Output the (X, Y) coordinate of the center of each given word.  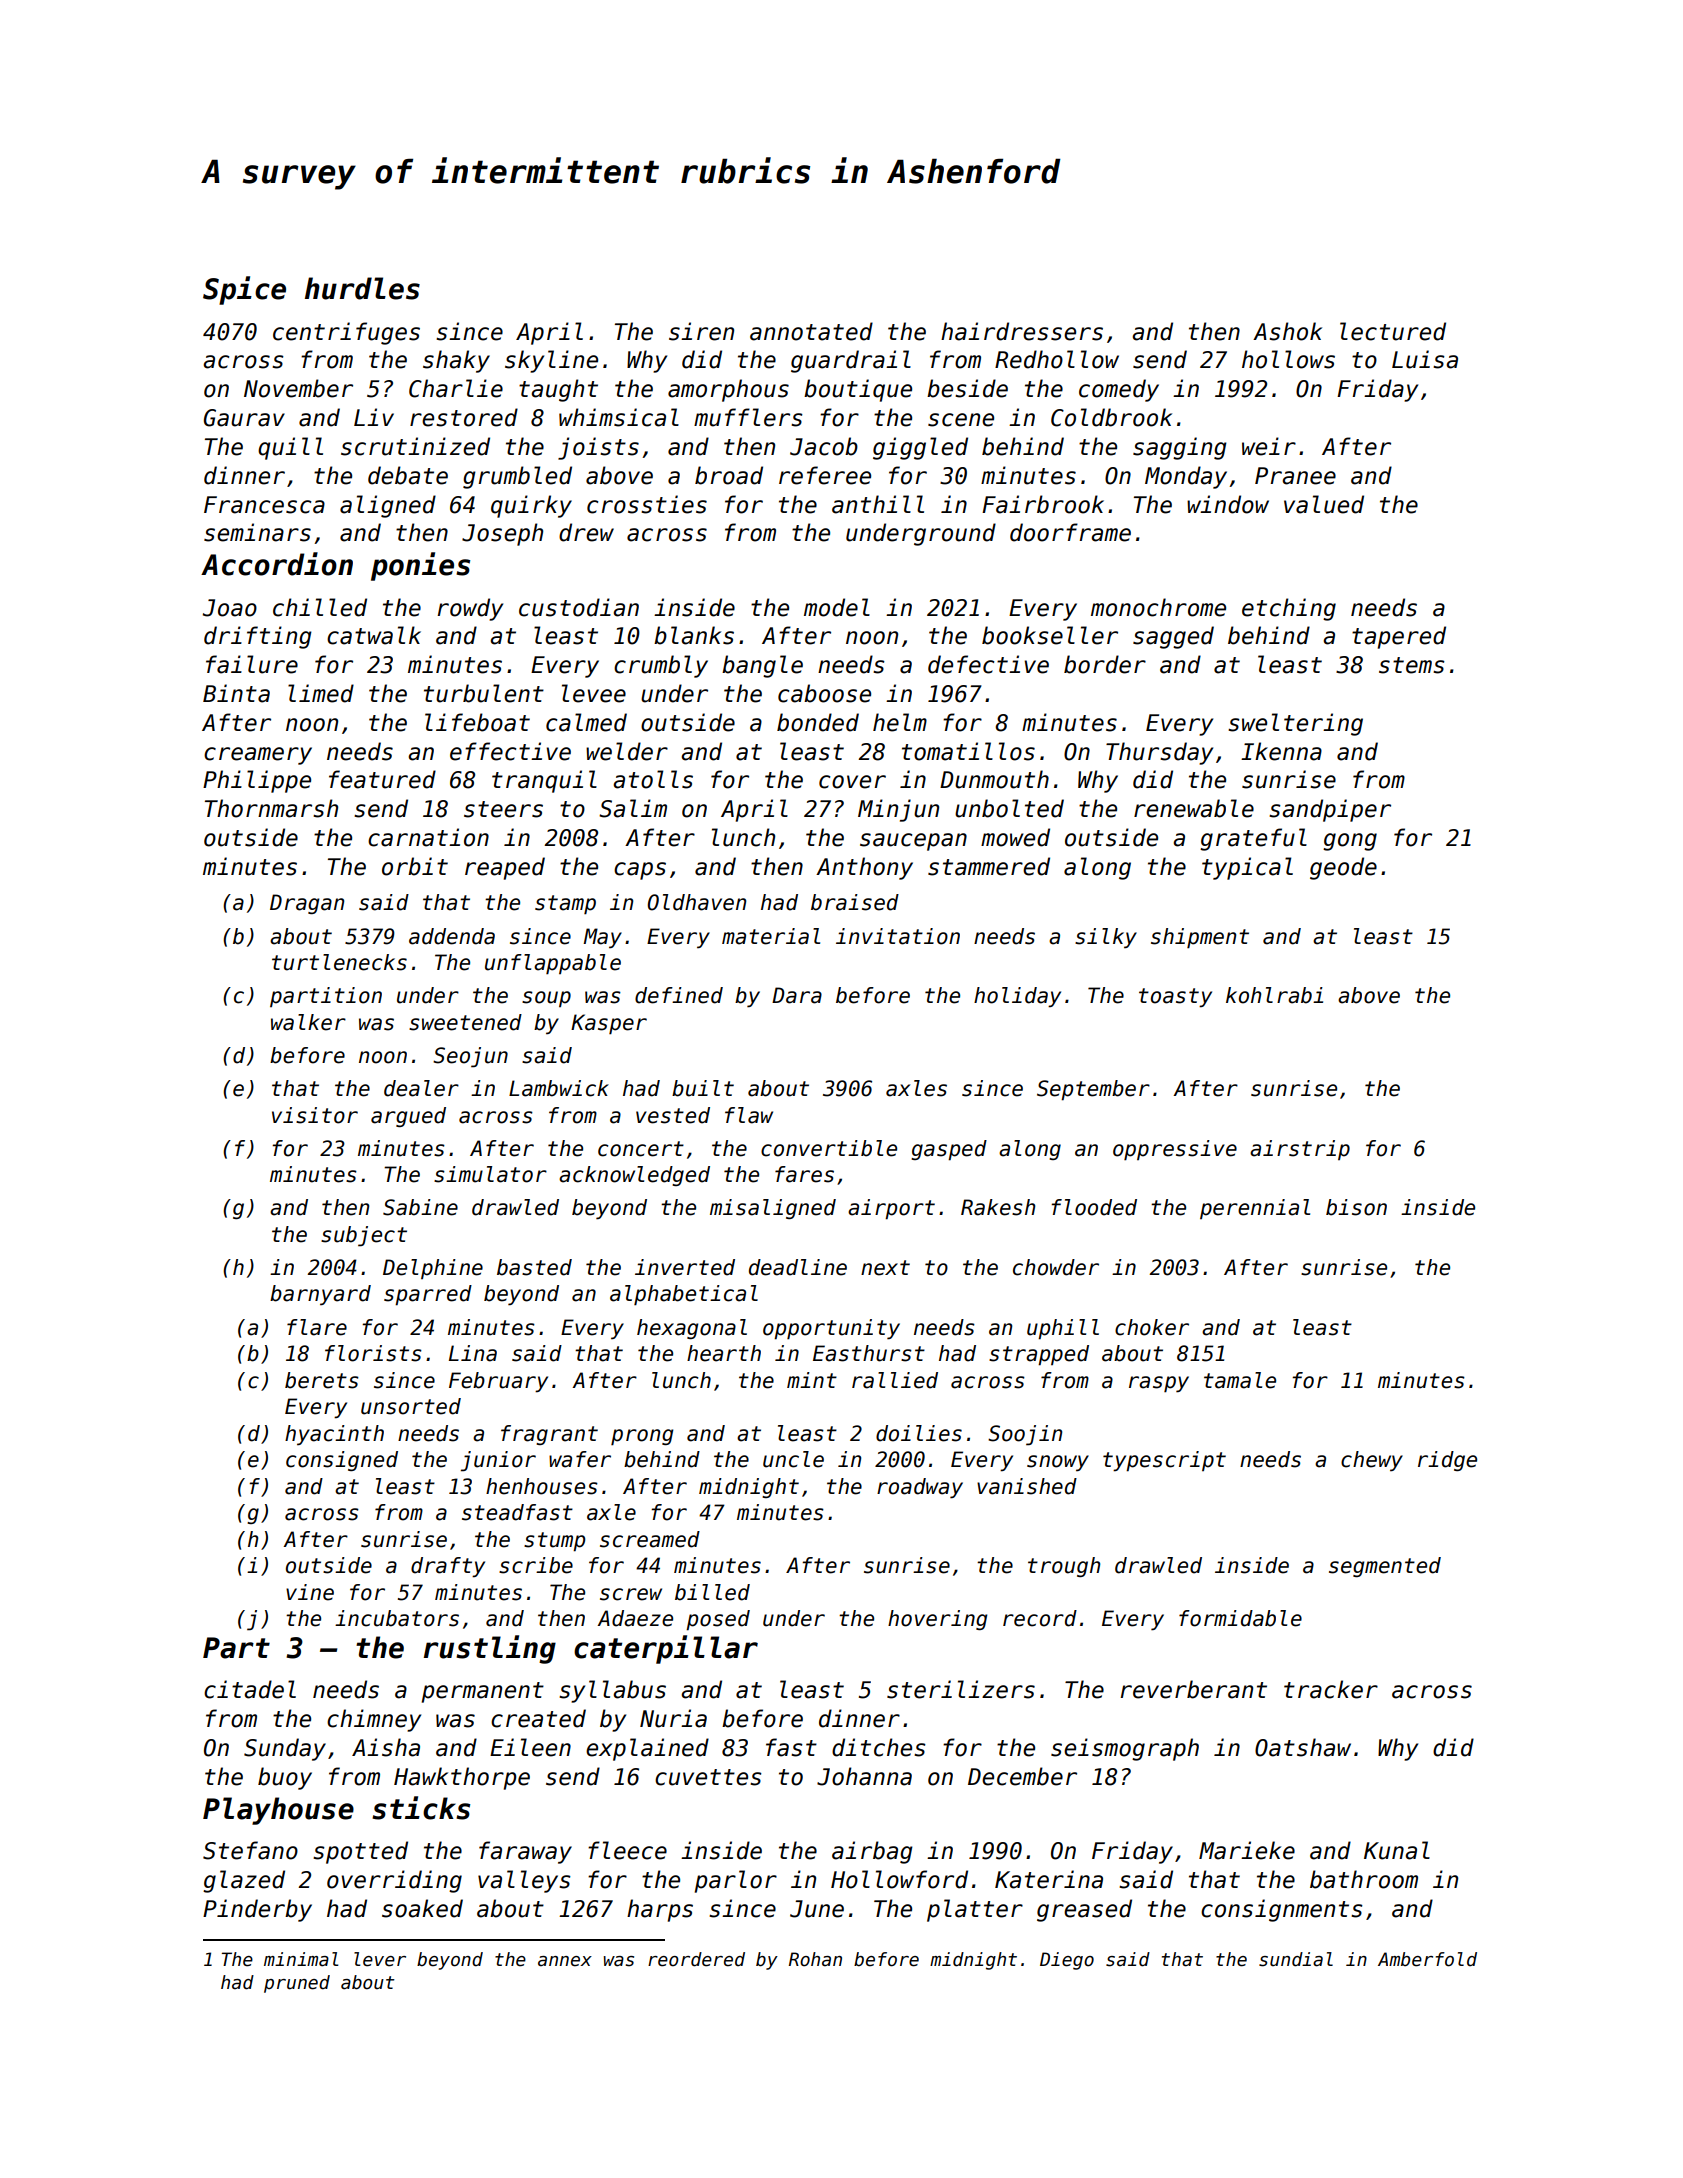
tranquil (544, 781)
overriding (394, 1881)
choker (1152, 1327)
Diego (1067, 1961)
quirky (531, 506)
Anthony (864, 868)
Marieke (1247, 1850)
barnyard (320, 1295)
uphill (1063, 1329)
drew (586, 532)
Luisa (1425, 359)
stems (1412, 665)
